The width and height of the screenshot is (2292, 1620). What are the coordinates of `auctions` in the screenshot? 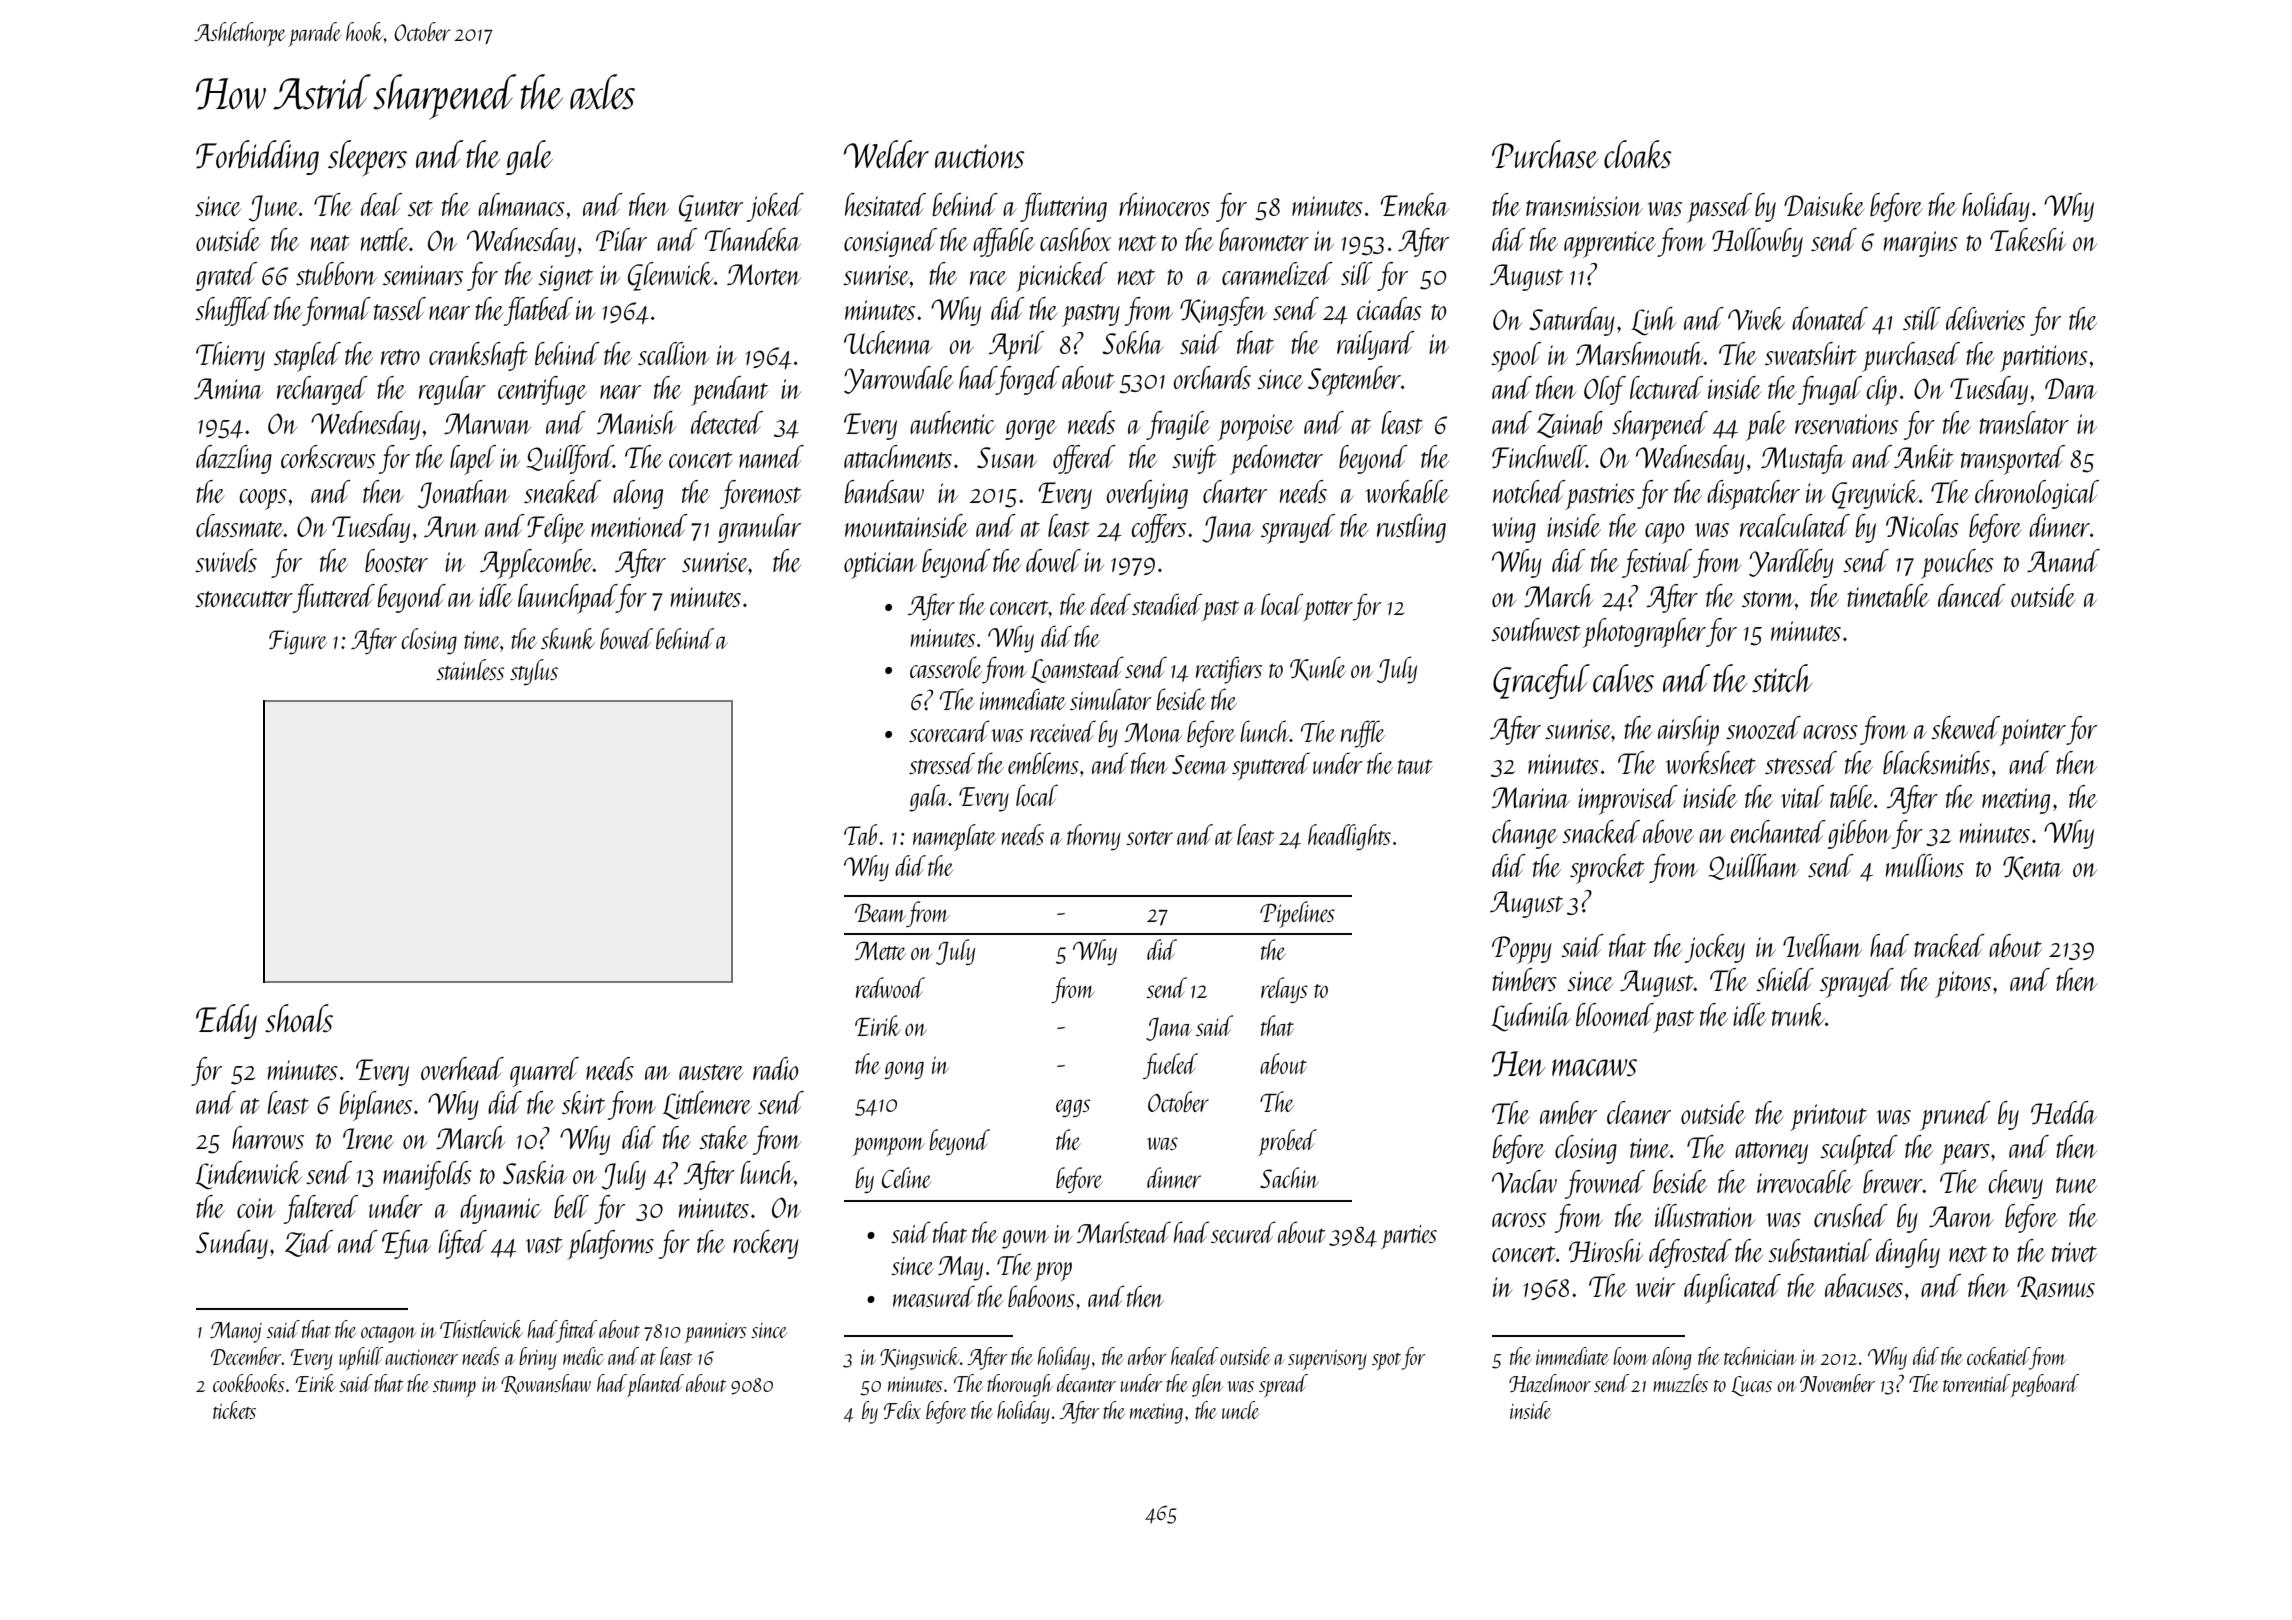 It's located at (980, 156).
